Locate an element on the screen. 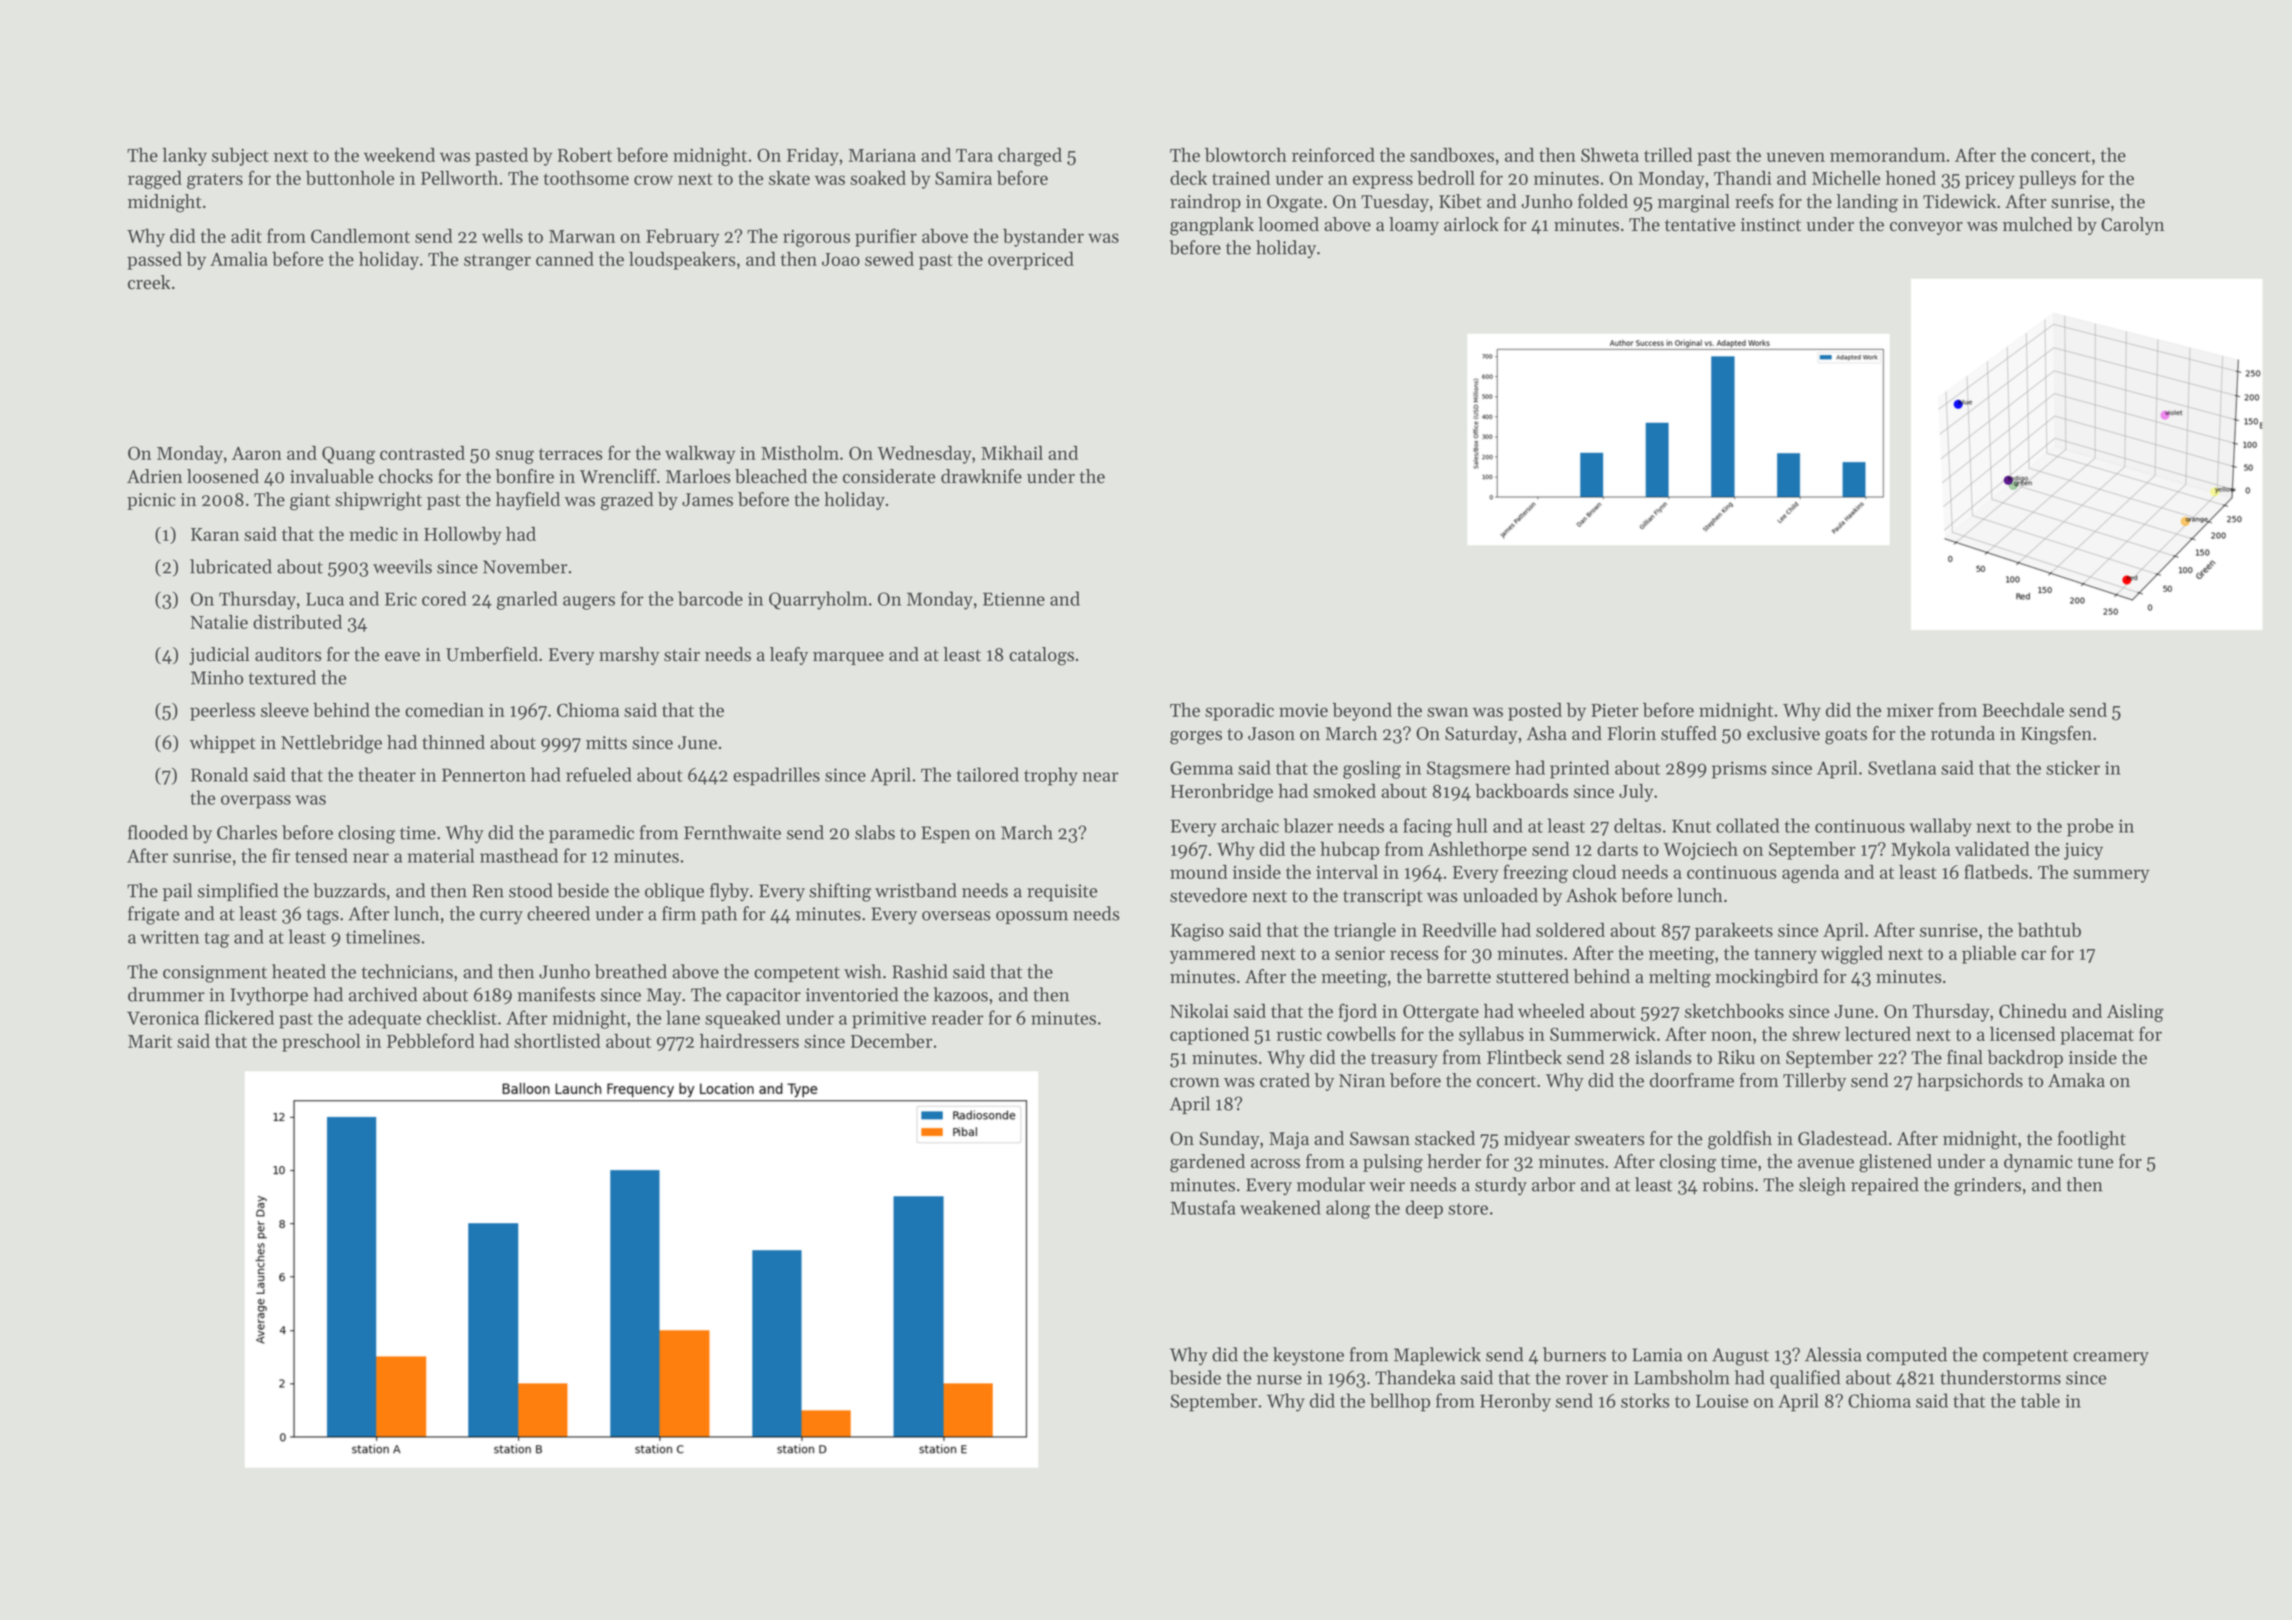 This screenshot has height=1620, width=2292. placemat is located at coordinates (2097, 1036).
